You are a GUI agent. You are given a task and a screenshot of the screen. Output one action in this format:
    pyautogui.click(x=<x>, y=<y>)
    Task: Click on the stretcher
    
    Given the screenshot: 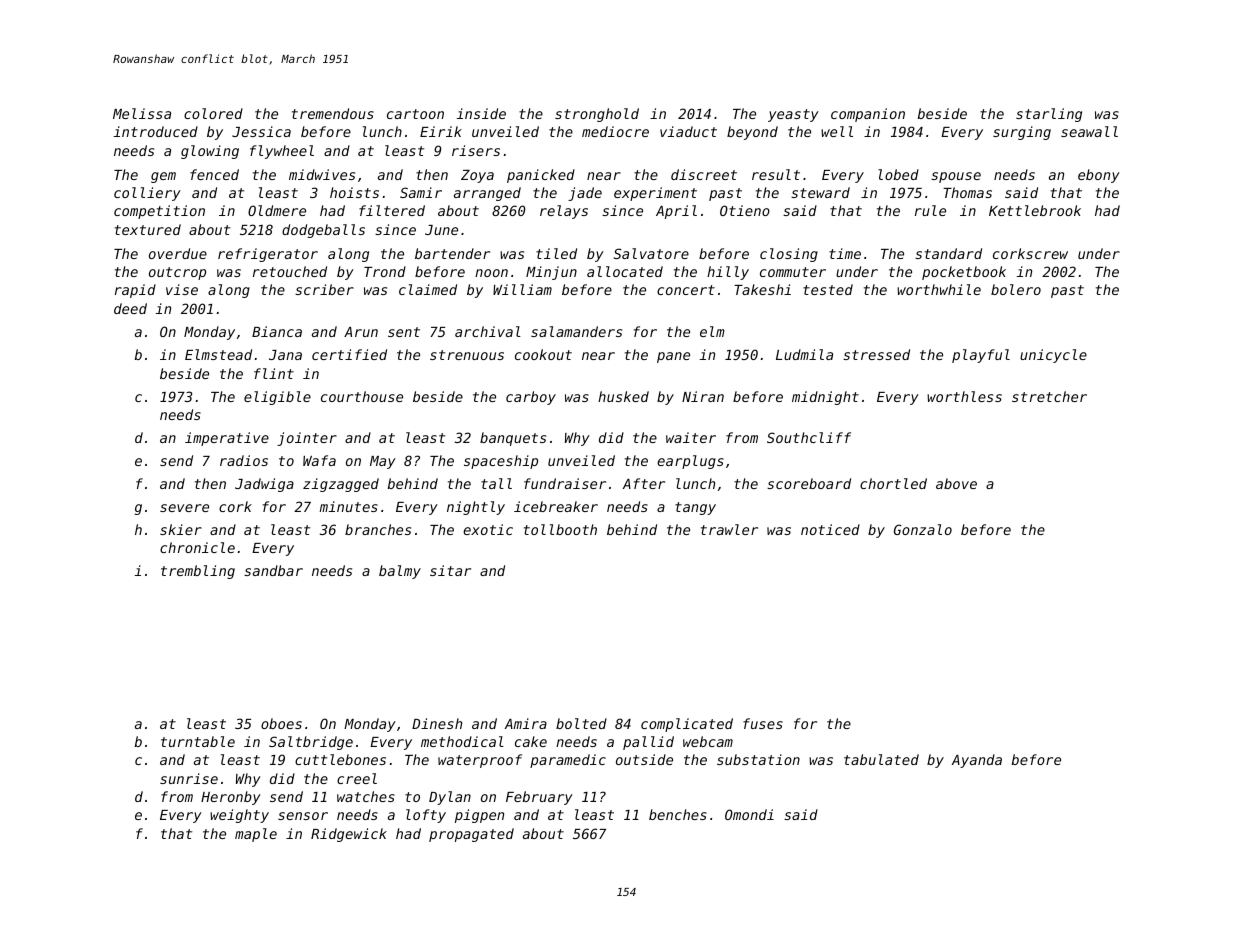 What is the action you would take?
    pyautogui.click(x=1049, y=396)
